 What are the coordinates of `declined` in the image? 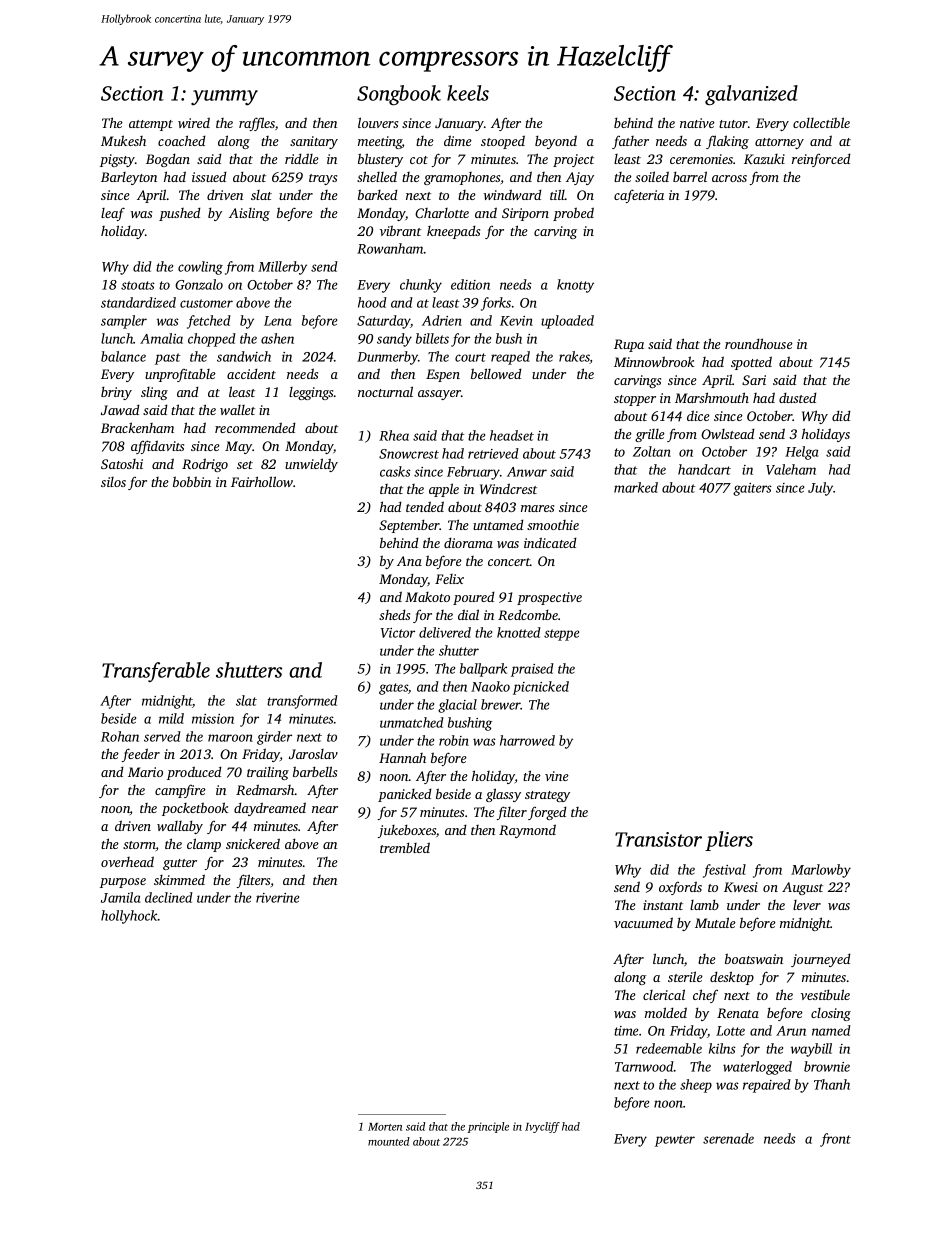 It's located at (169, 897).
